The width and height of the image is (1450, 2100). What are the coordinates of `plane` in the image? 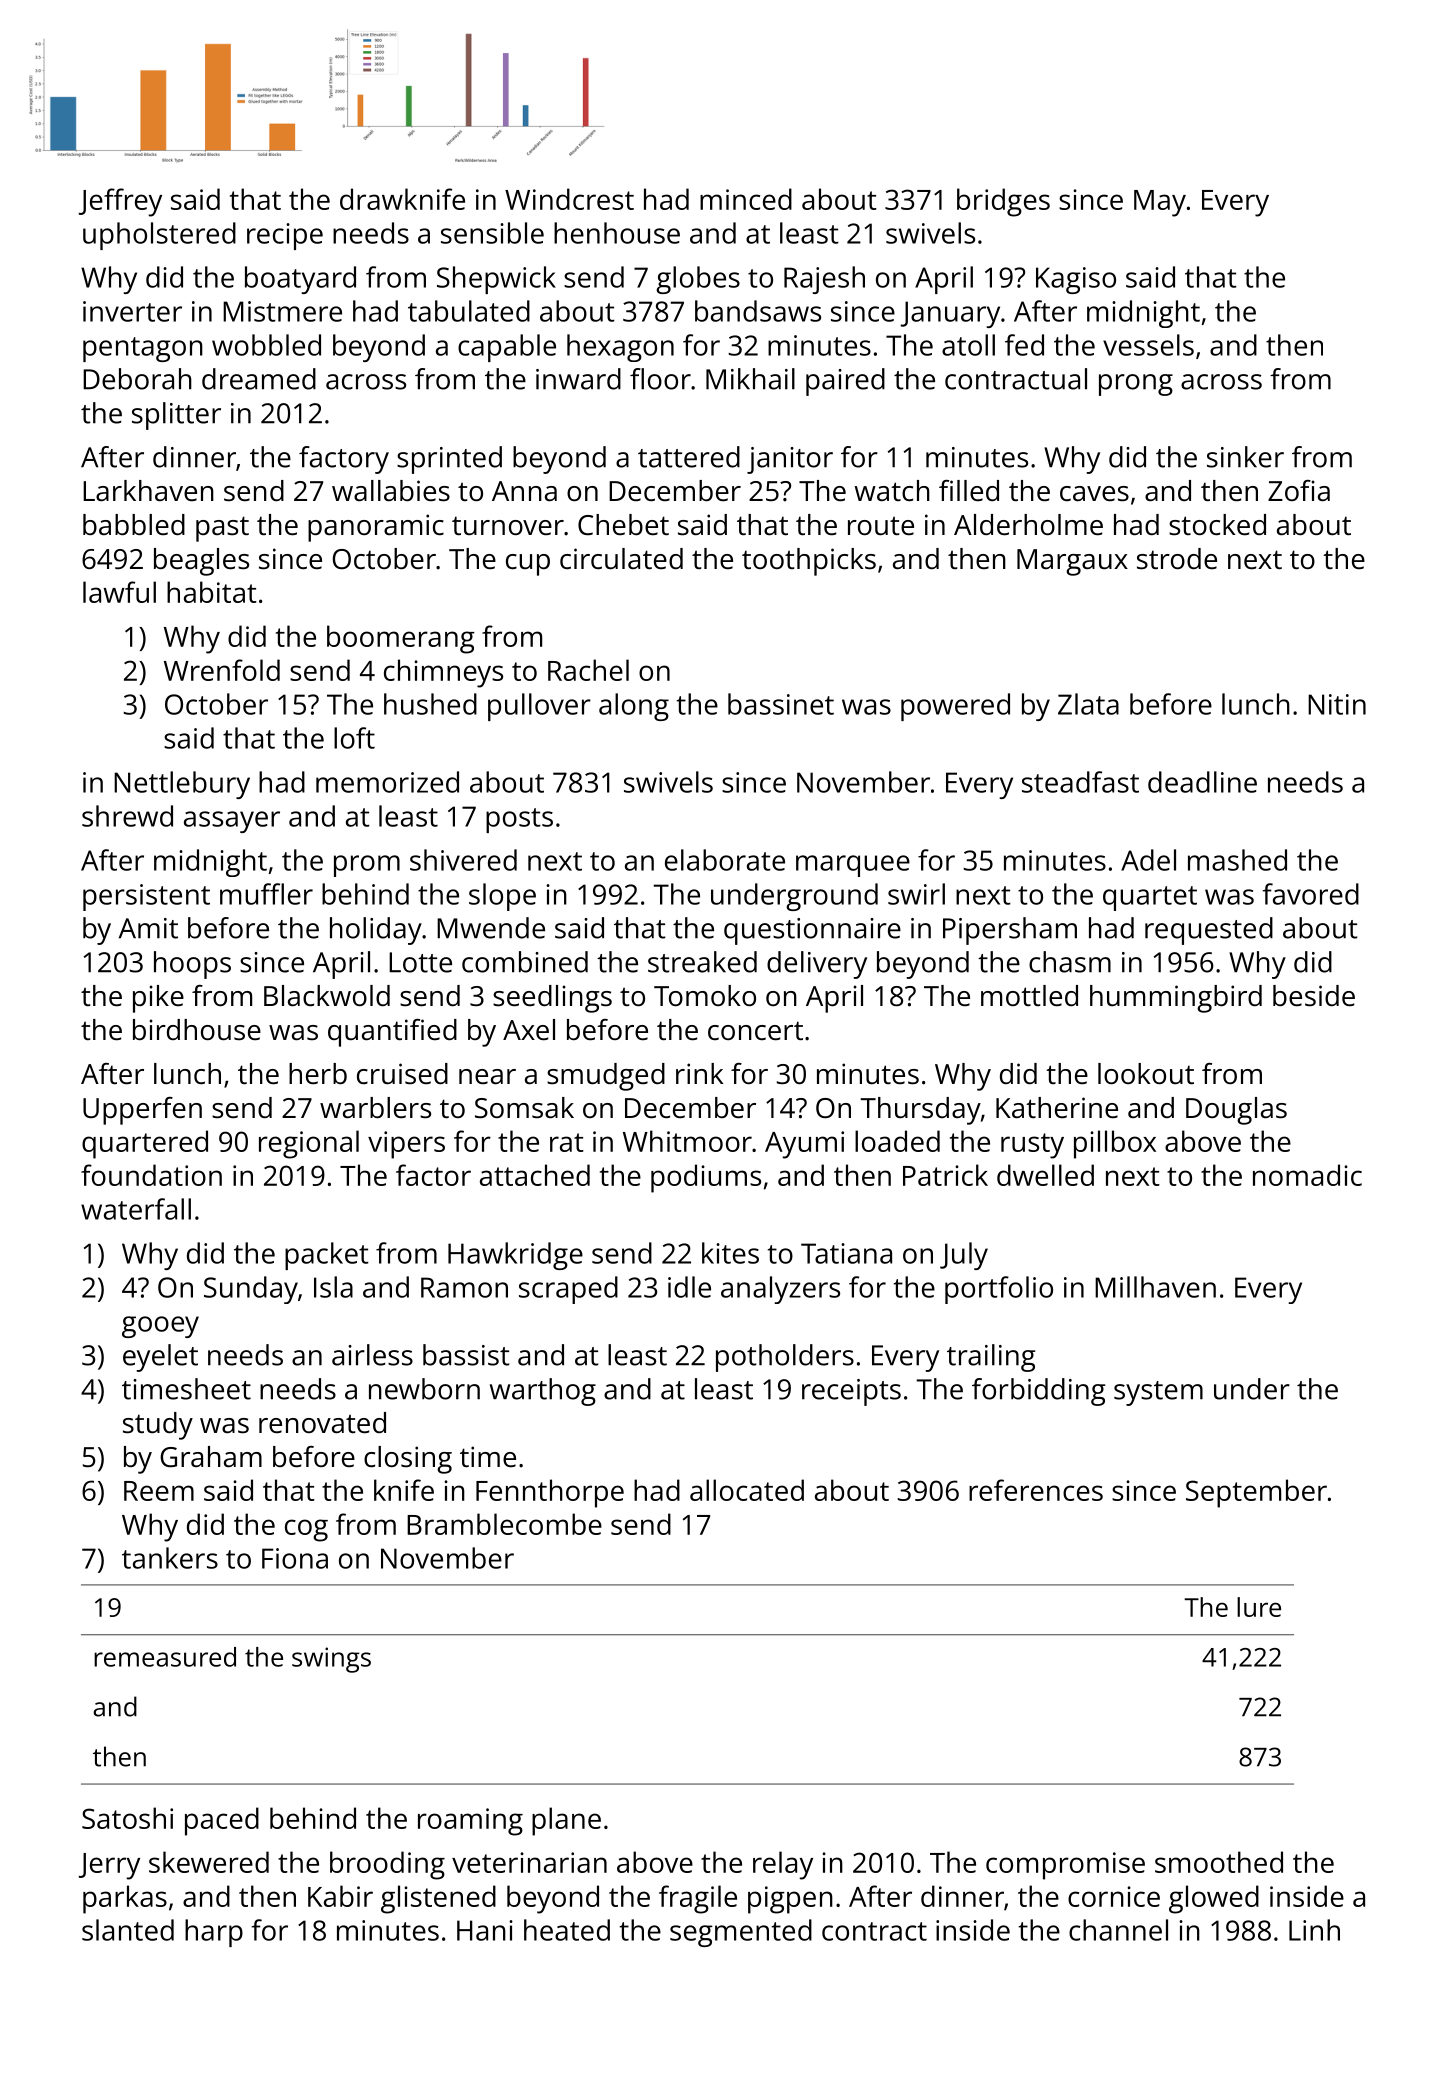 It's located at (566, 1821).
